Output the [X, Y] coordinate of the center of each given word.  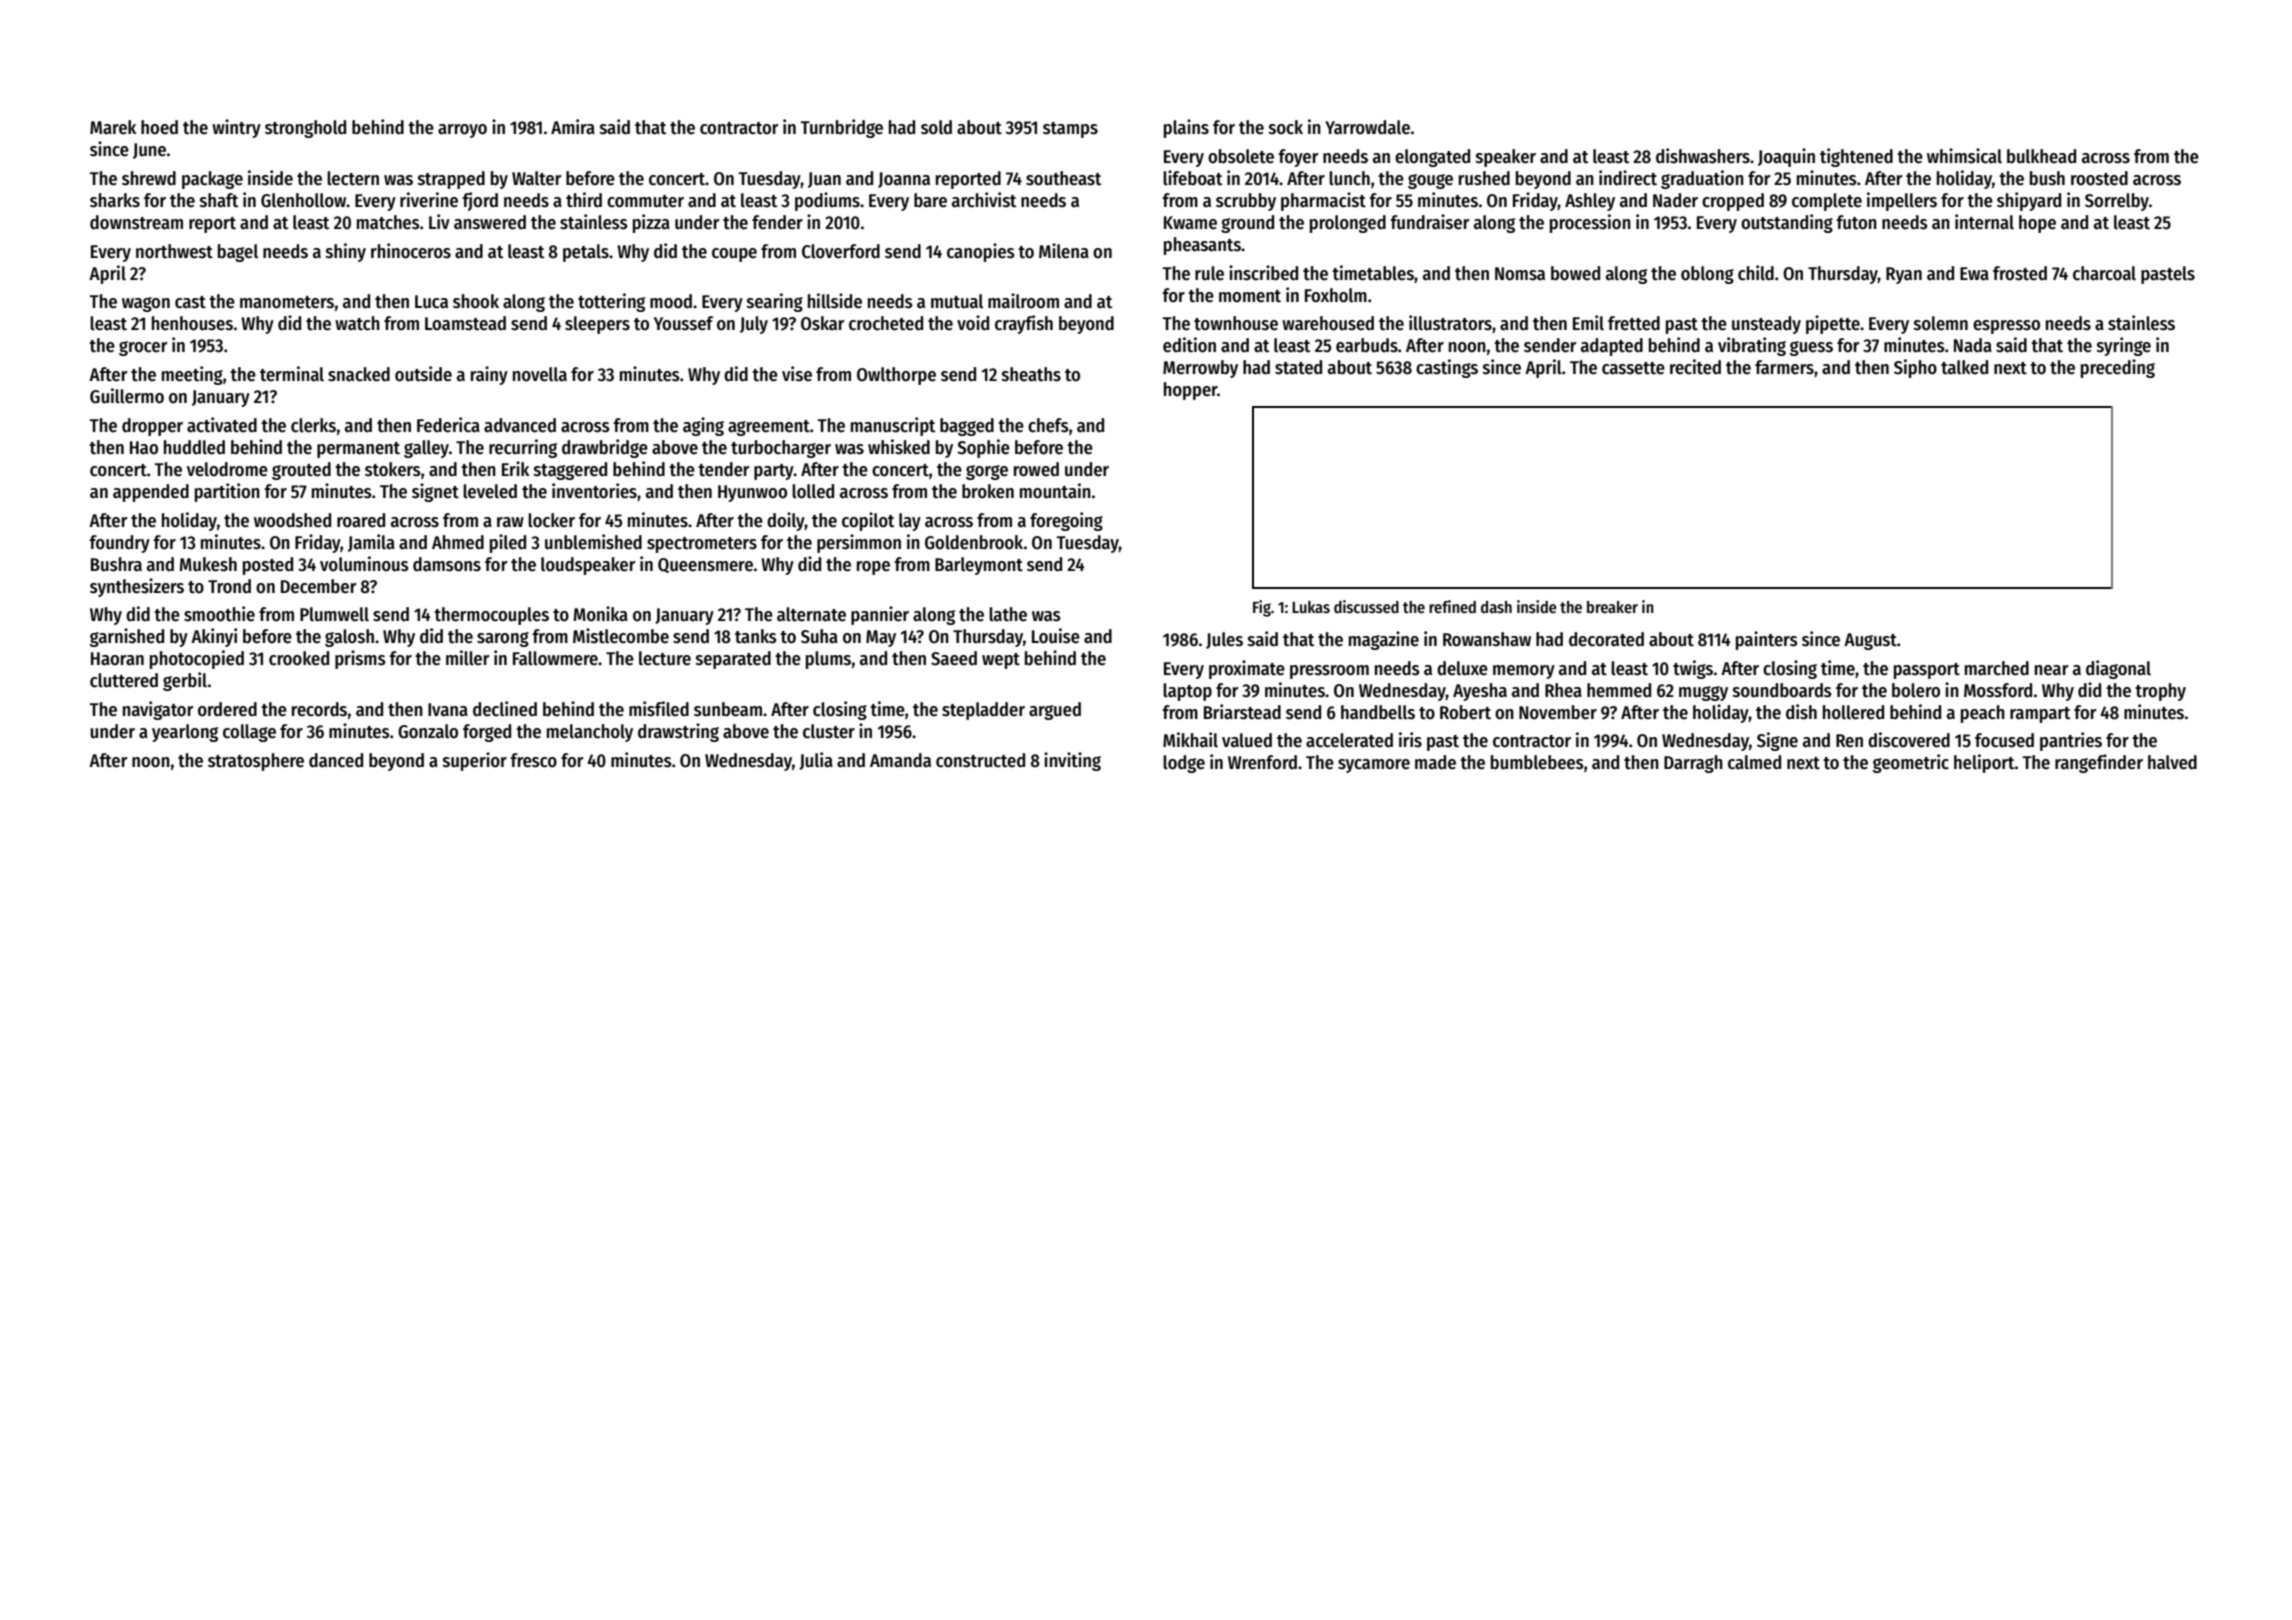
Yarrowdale [1367, 127]
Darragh [1693, 764]
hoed [159, 127]
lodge [1184, 764]
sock [1286, 127]
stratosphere [256, 762]
